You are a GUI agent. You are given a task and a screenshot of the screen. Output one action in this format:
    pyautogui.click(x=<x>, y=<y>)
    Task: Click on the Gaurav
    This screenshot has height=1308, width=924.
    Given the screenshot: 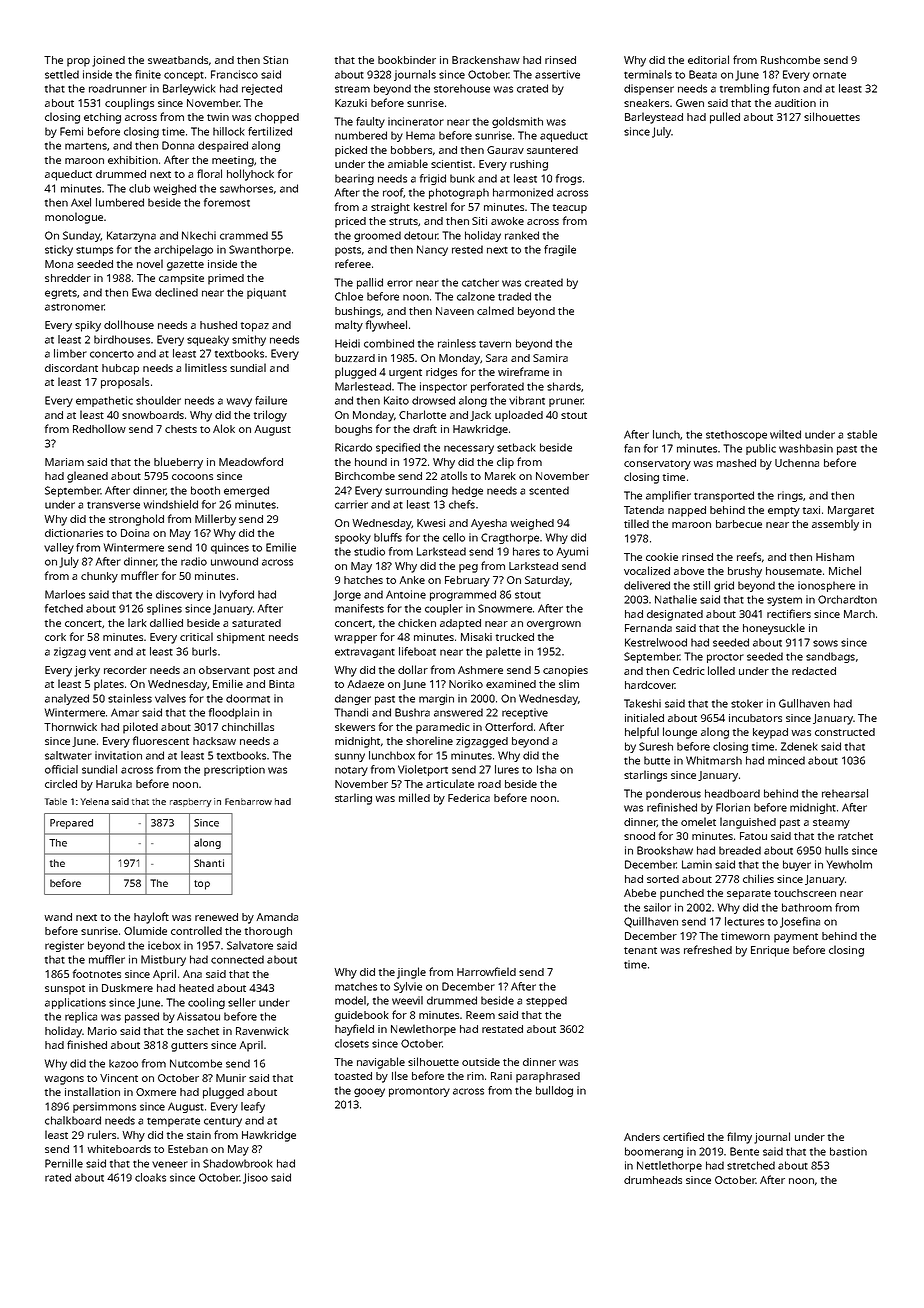 What is the action you would take?
    pyautogui.click(x=505, y=150)
